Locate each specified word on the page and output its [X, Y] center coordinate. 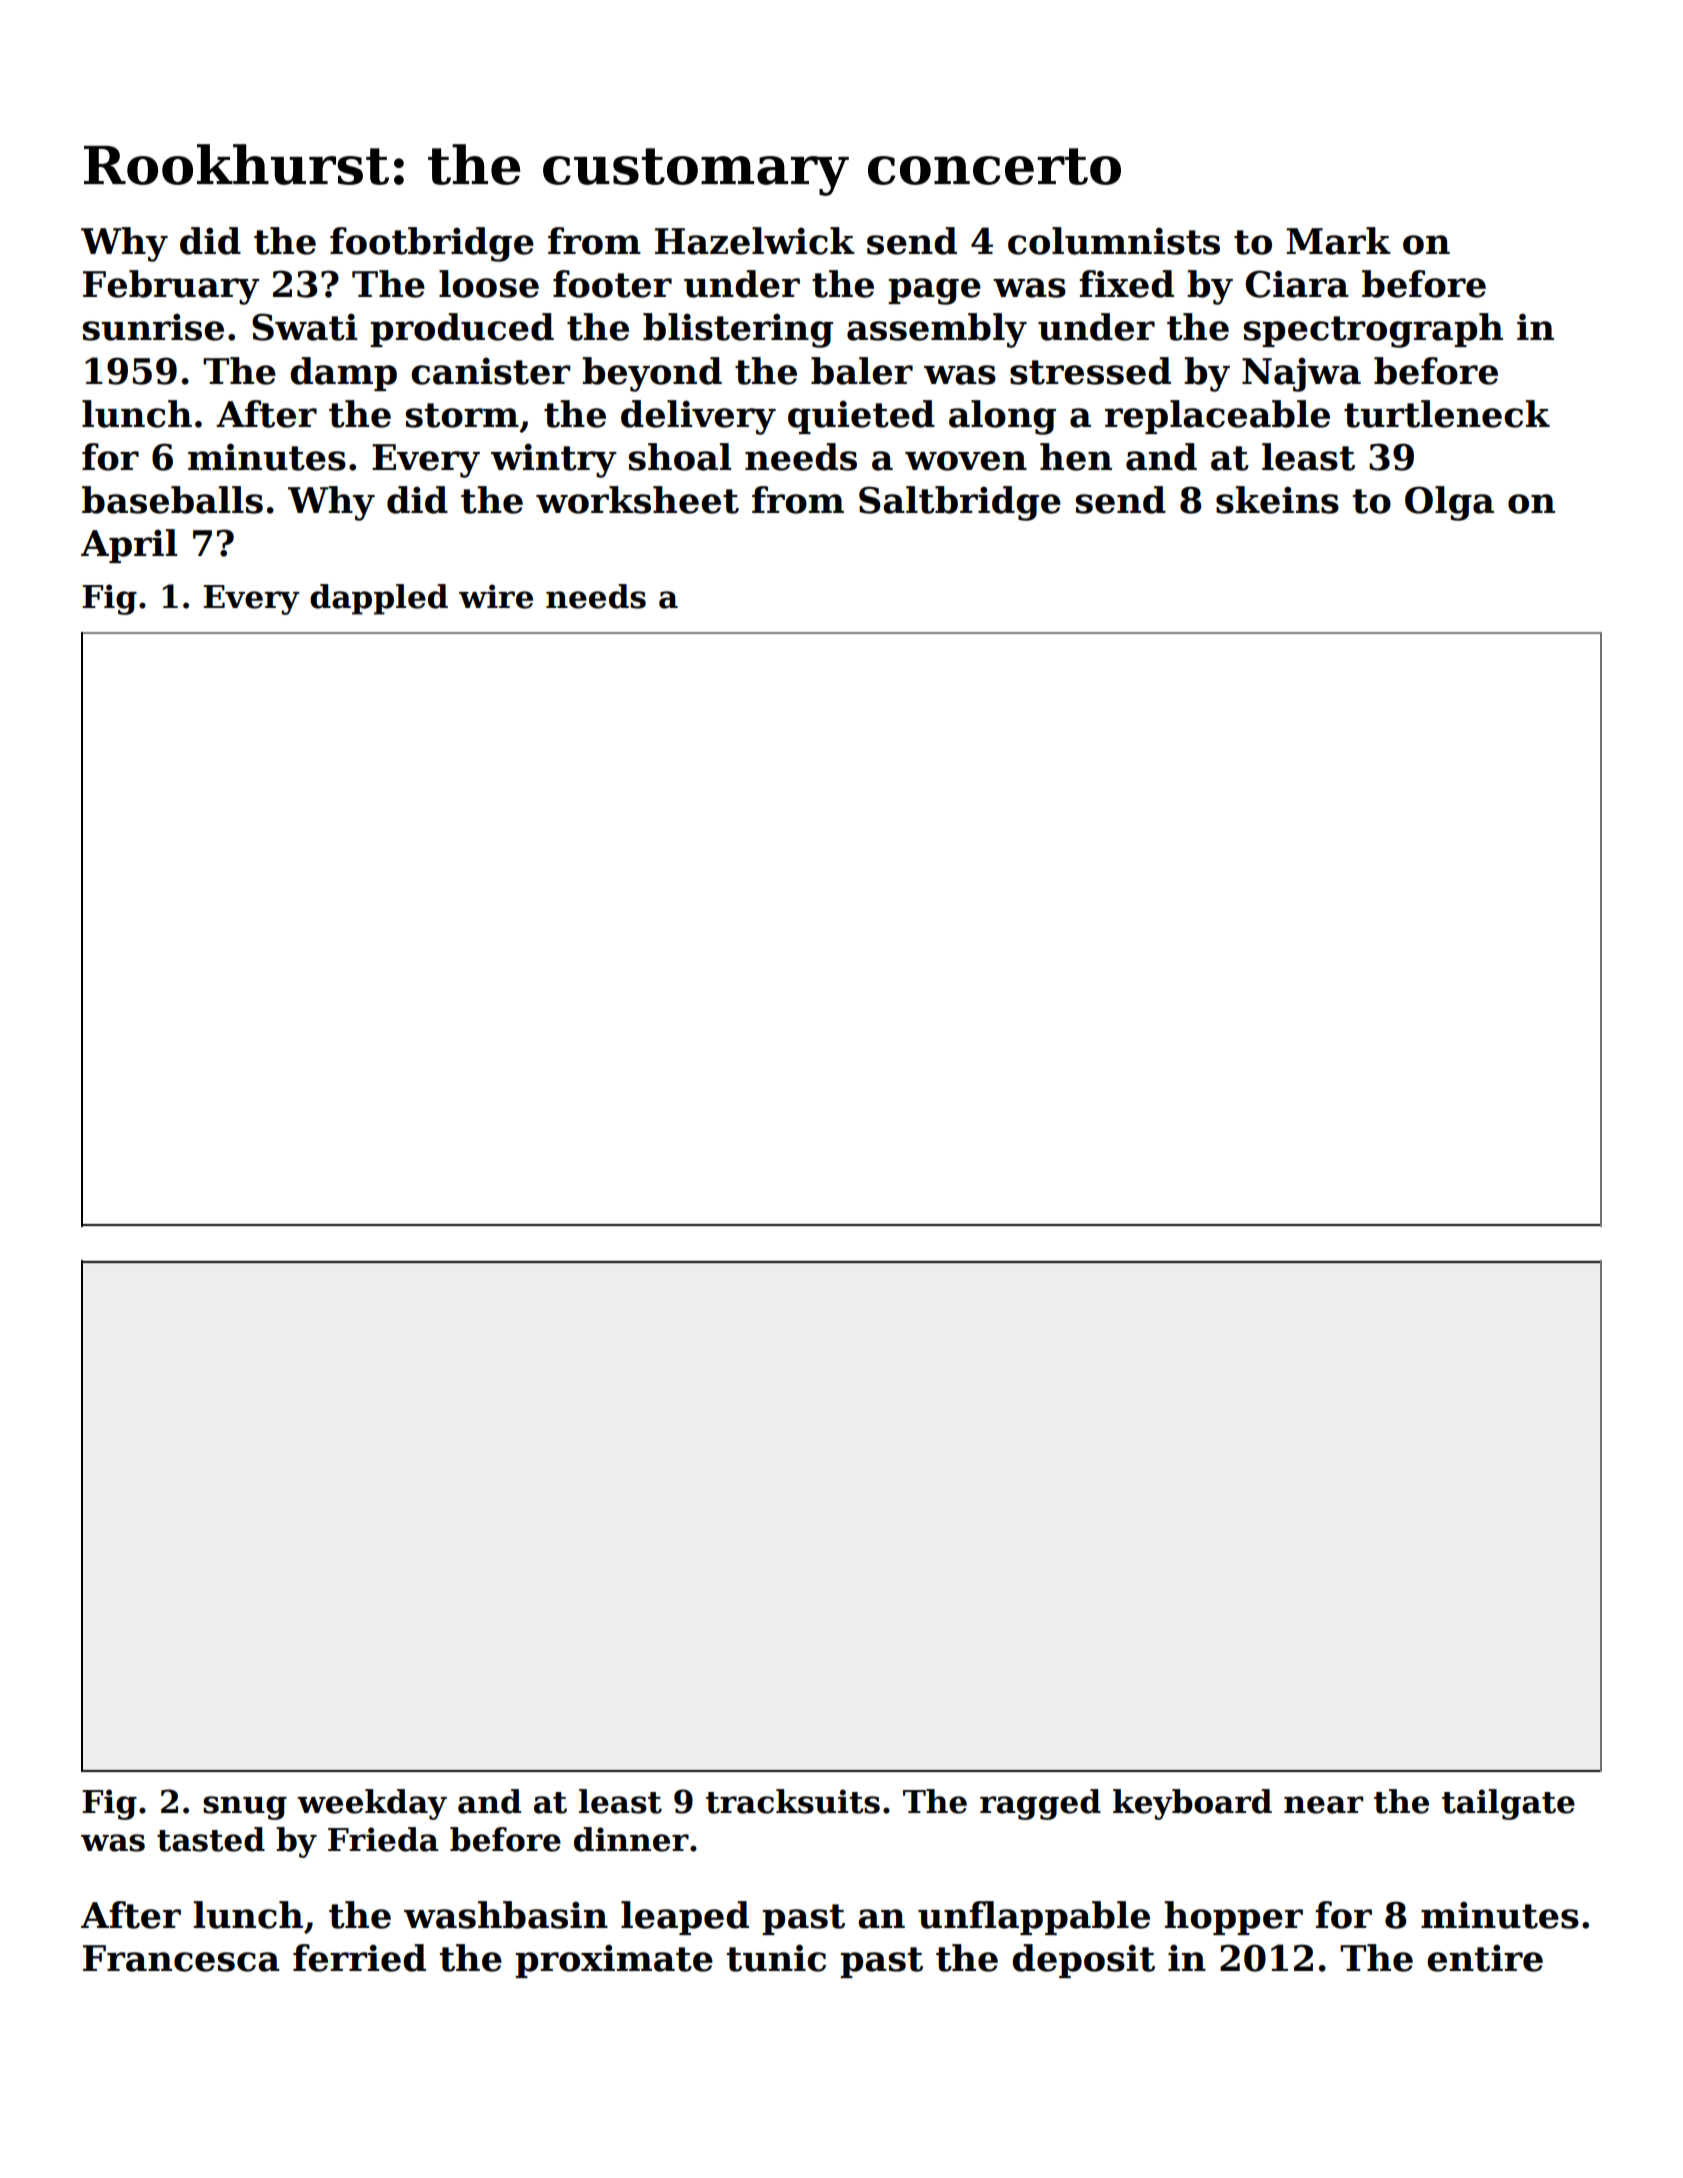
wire [496, 596]
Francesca [181, 1958]
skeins [1277, 500]
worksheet [637, 500]
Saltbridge [960, 503]
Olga [1449, 503]
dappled [379, 599]
